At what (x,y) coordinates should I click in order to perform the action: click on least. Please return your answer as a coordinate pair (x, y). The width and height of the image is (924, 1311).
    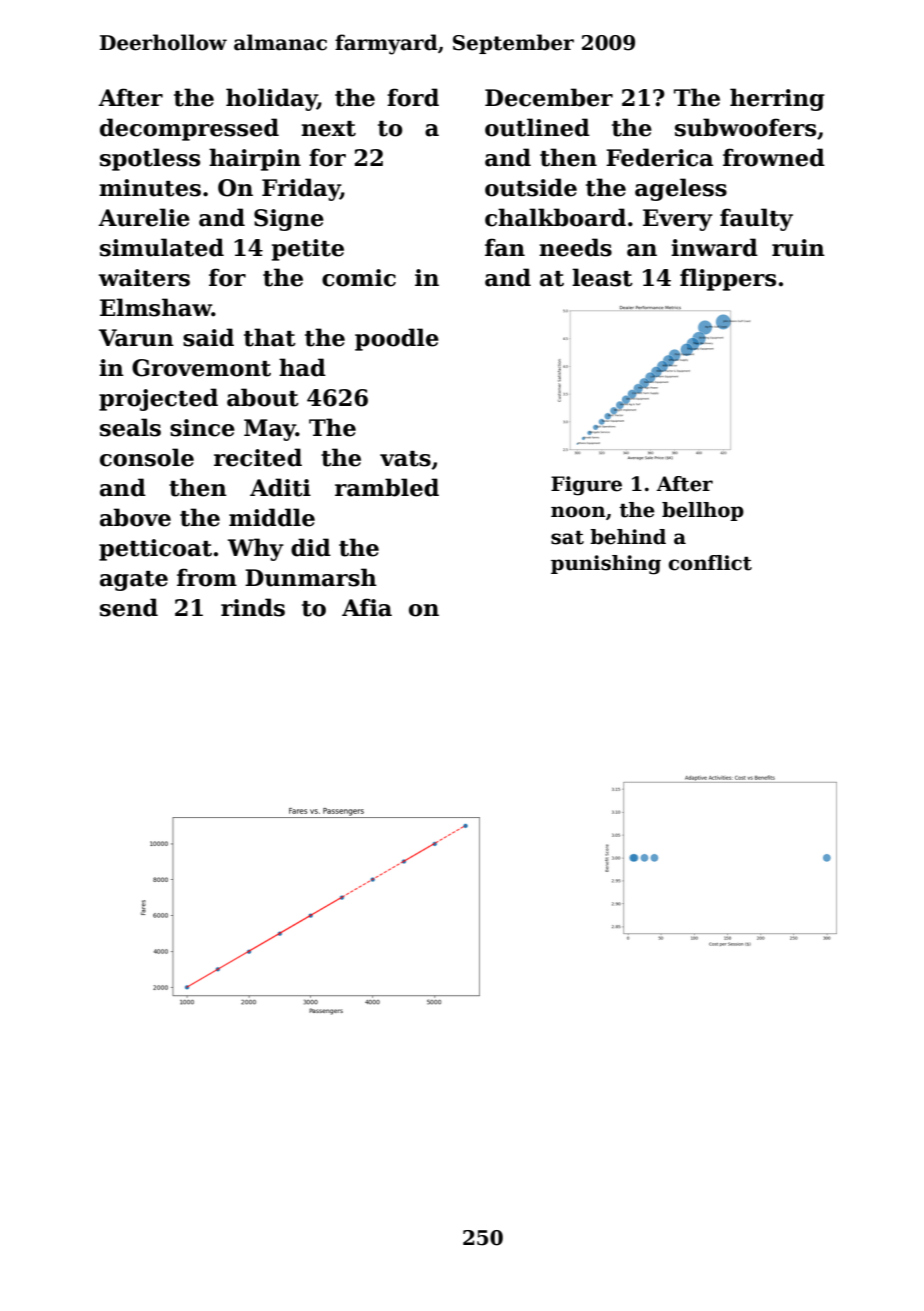
    Looking at the image, I should click on (602, 277).
